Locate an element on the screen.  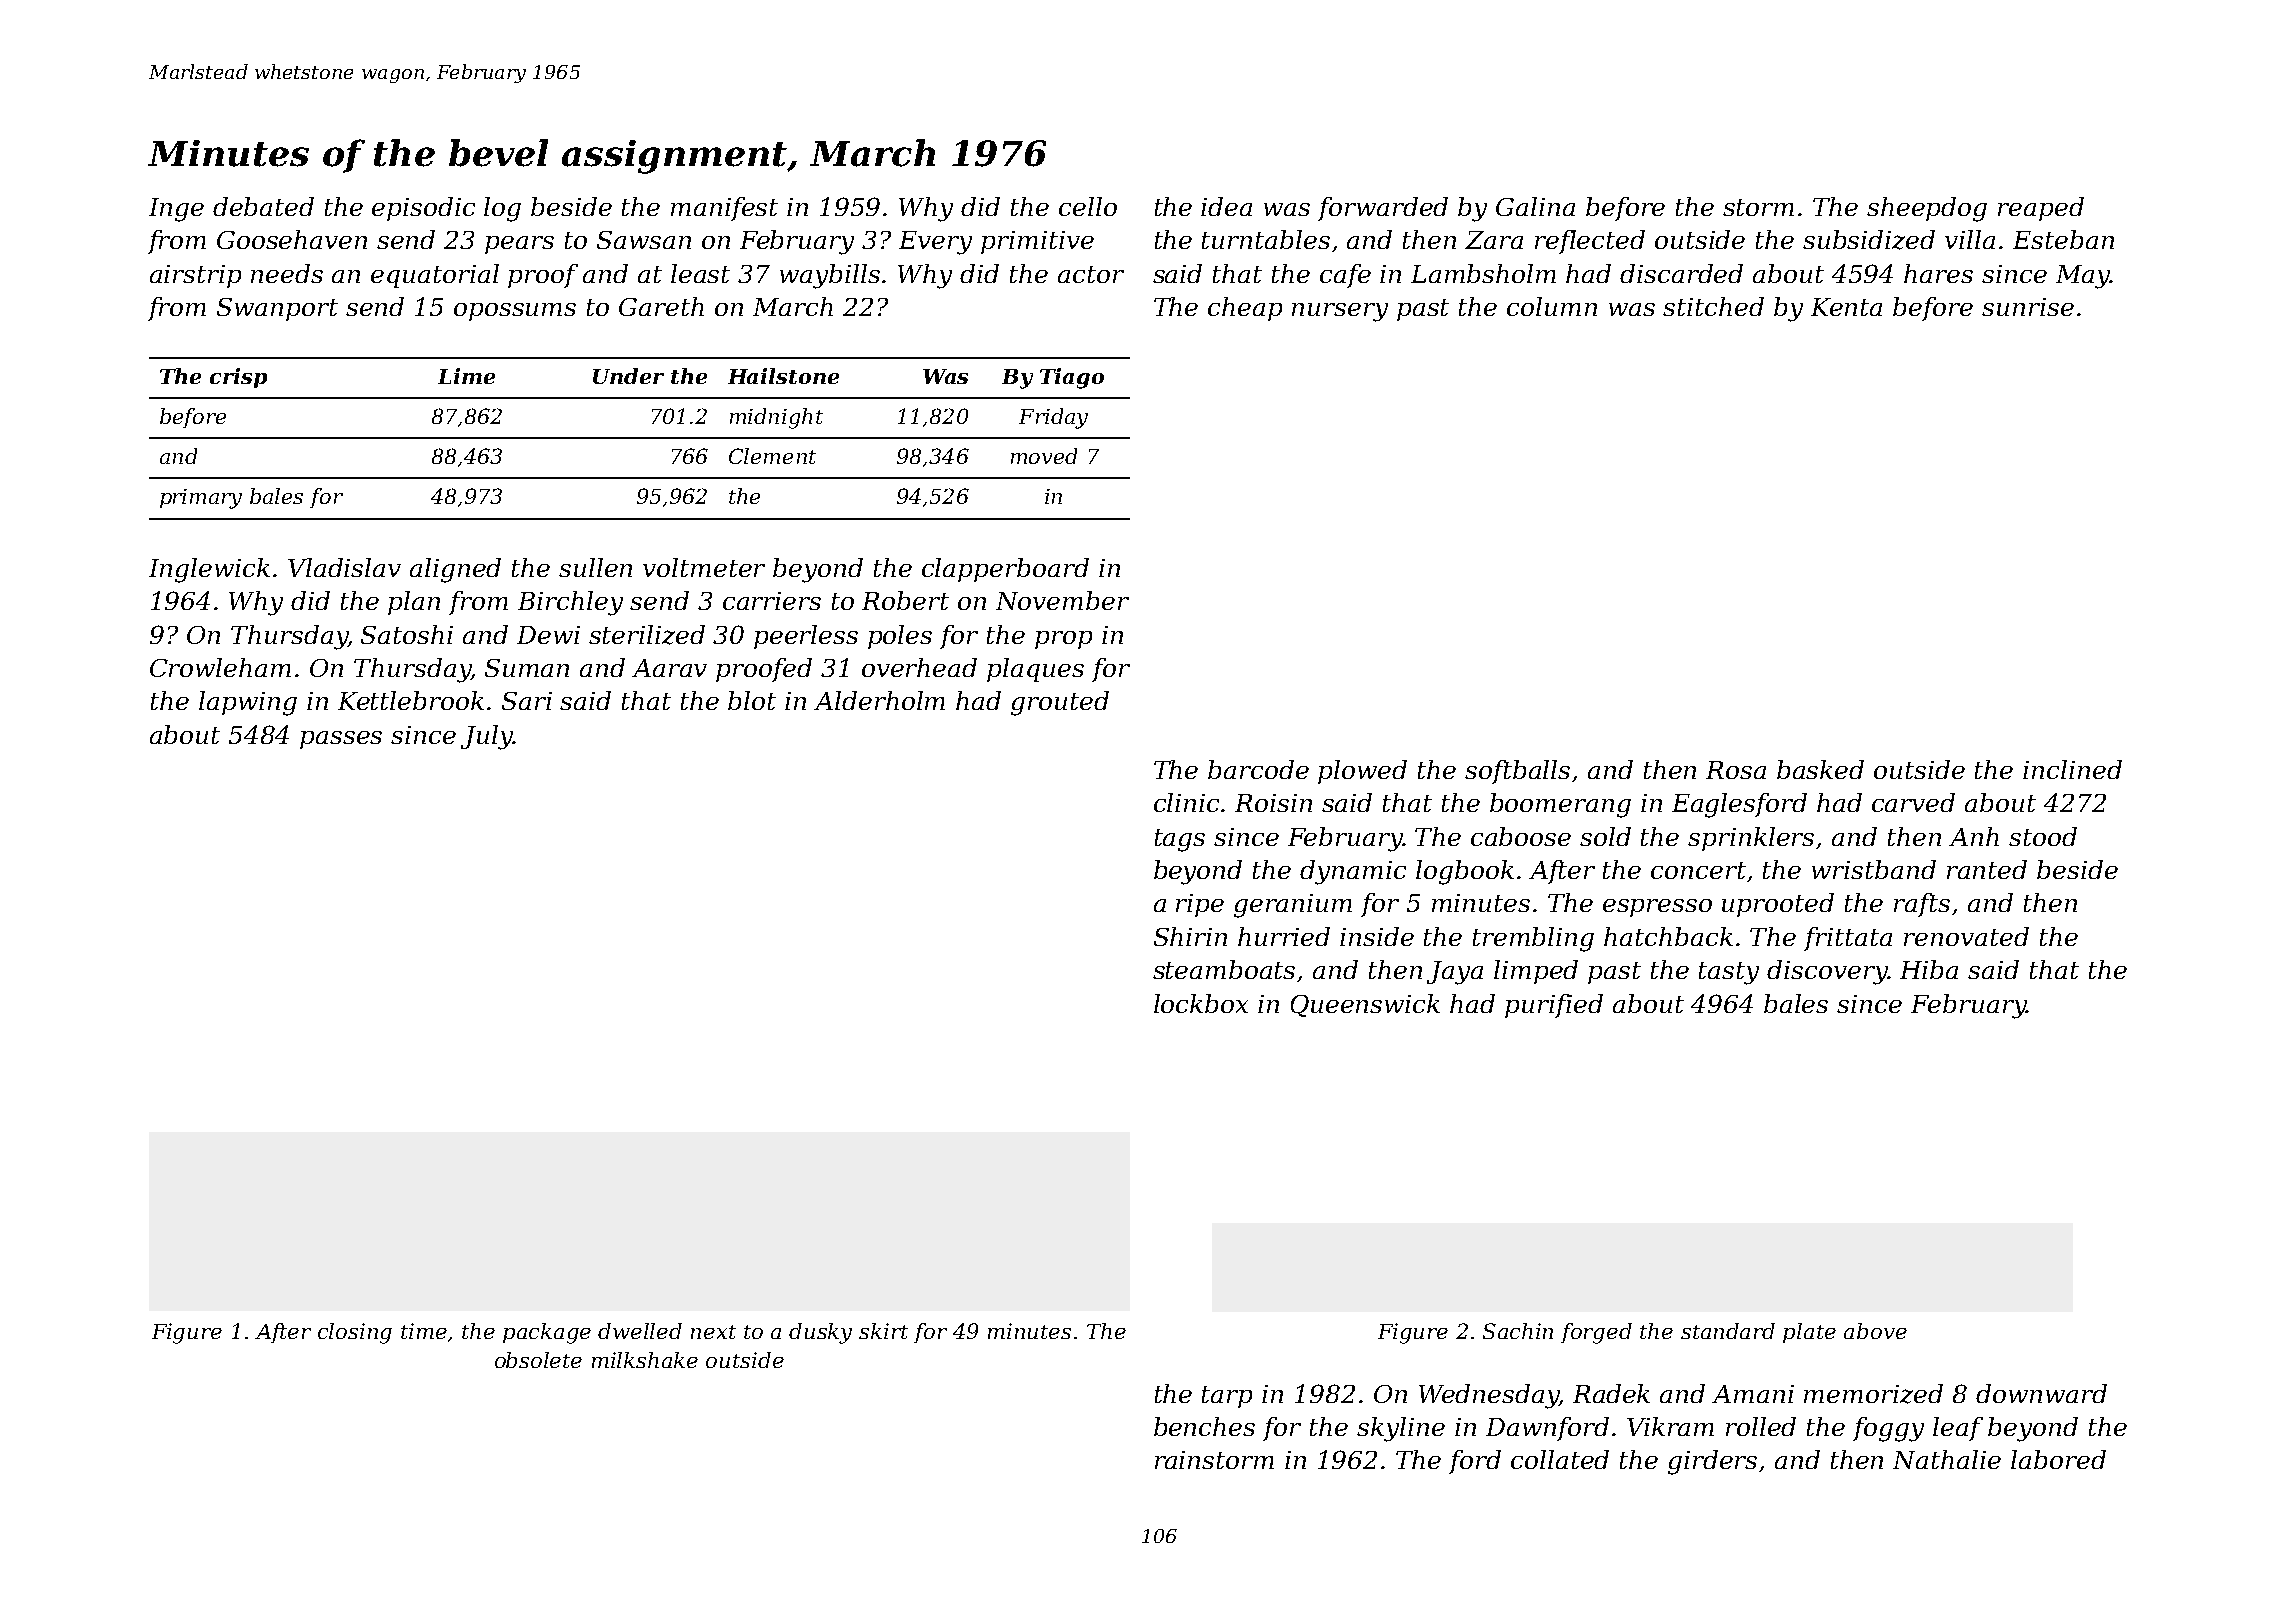
reaped is located at coordinates (2041, 209).
